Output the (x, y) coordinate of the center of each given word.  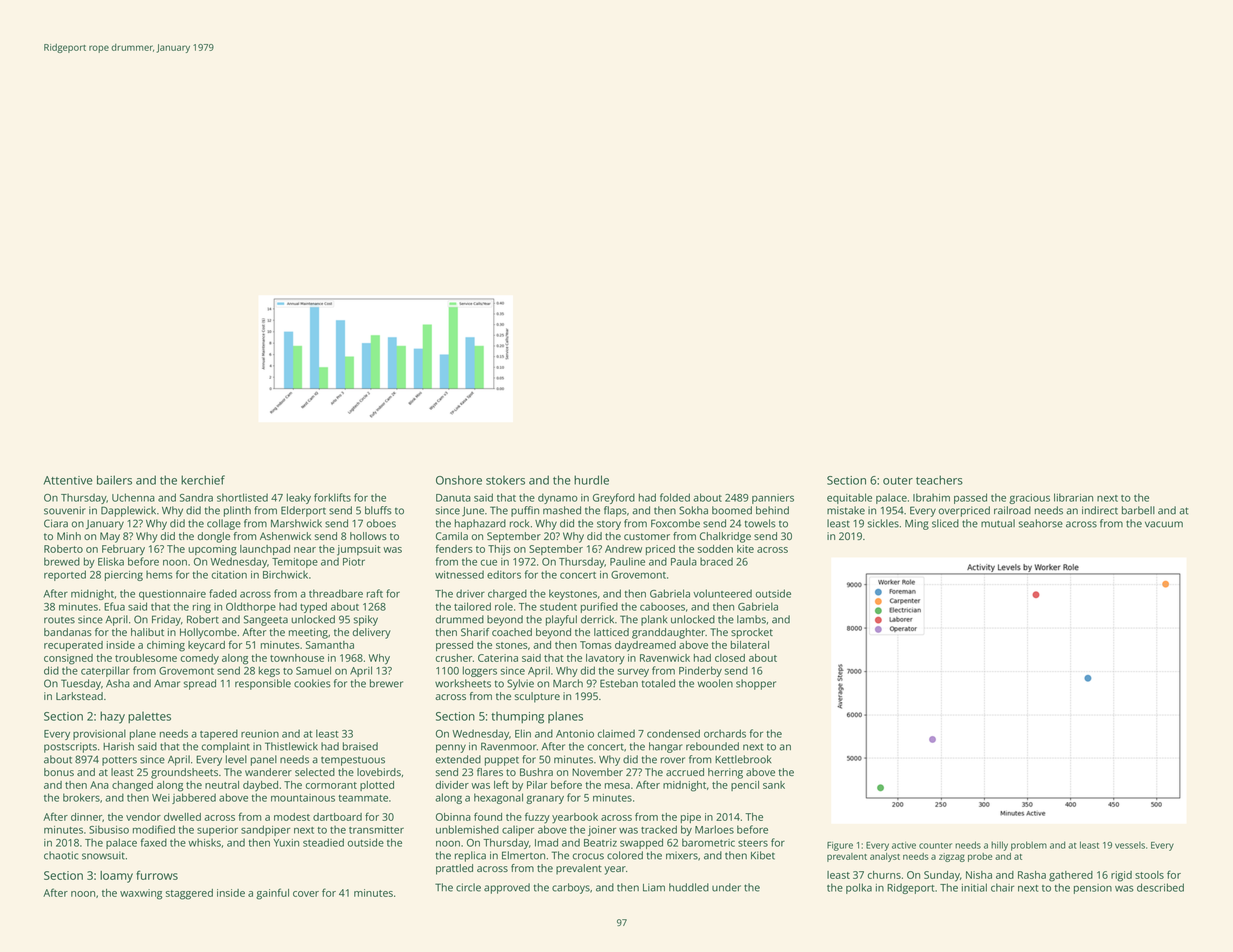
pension (1093, 889)
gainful (272, 894)
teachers (939, 480)
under (726, 887)
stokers (505, 480)
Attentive (68, 480)
